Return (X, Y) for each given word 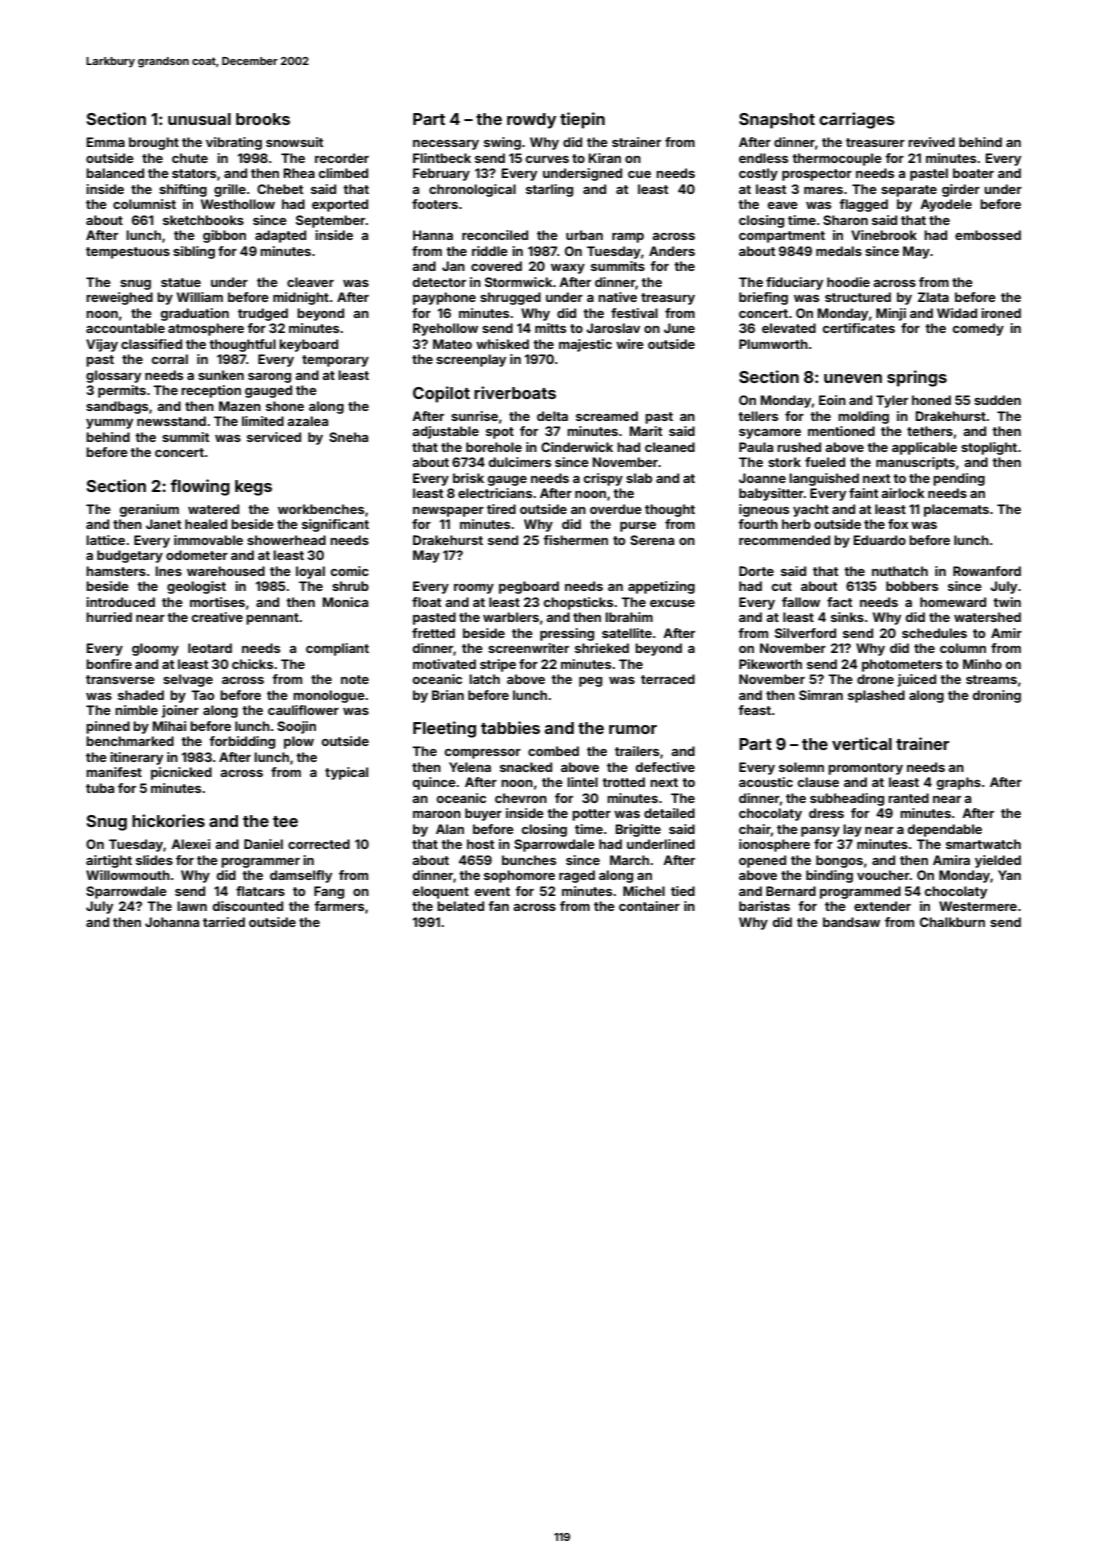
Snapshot (777, 121)
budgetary (130, 556)
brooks (263, 119)
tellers (758, 416)
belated (460, 906)
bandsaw (851, 922)
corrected (319, 844)
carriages (857, 120)
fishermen (575, 540)
